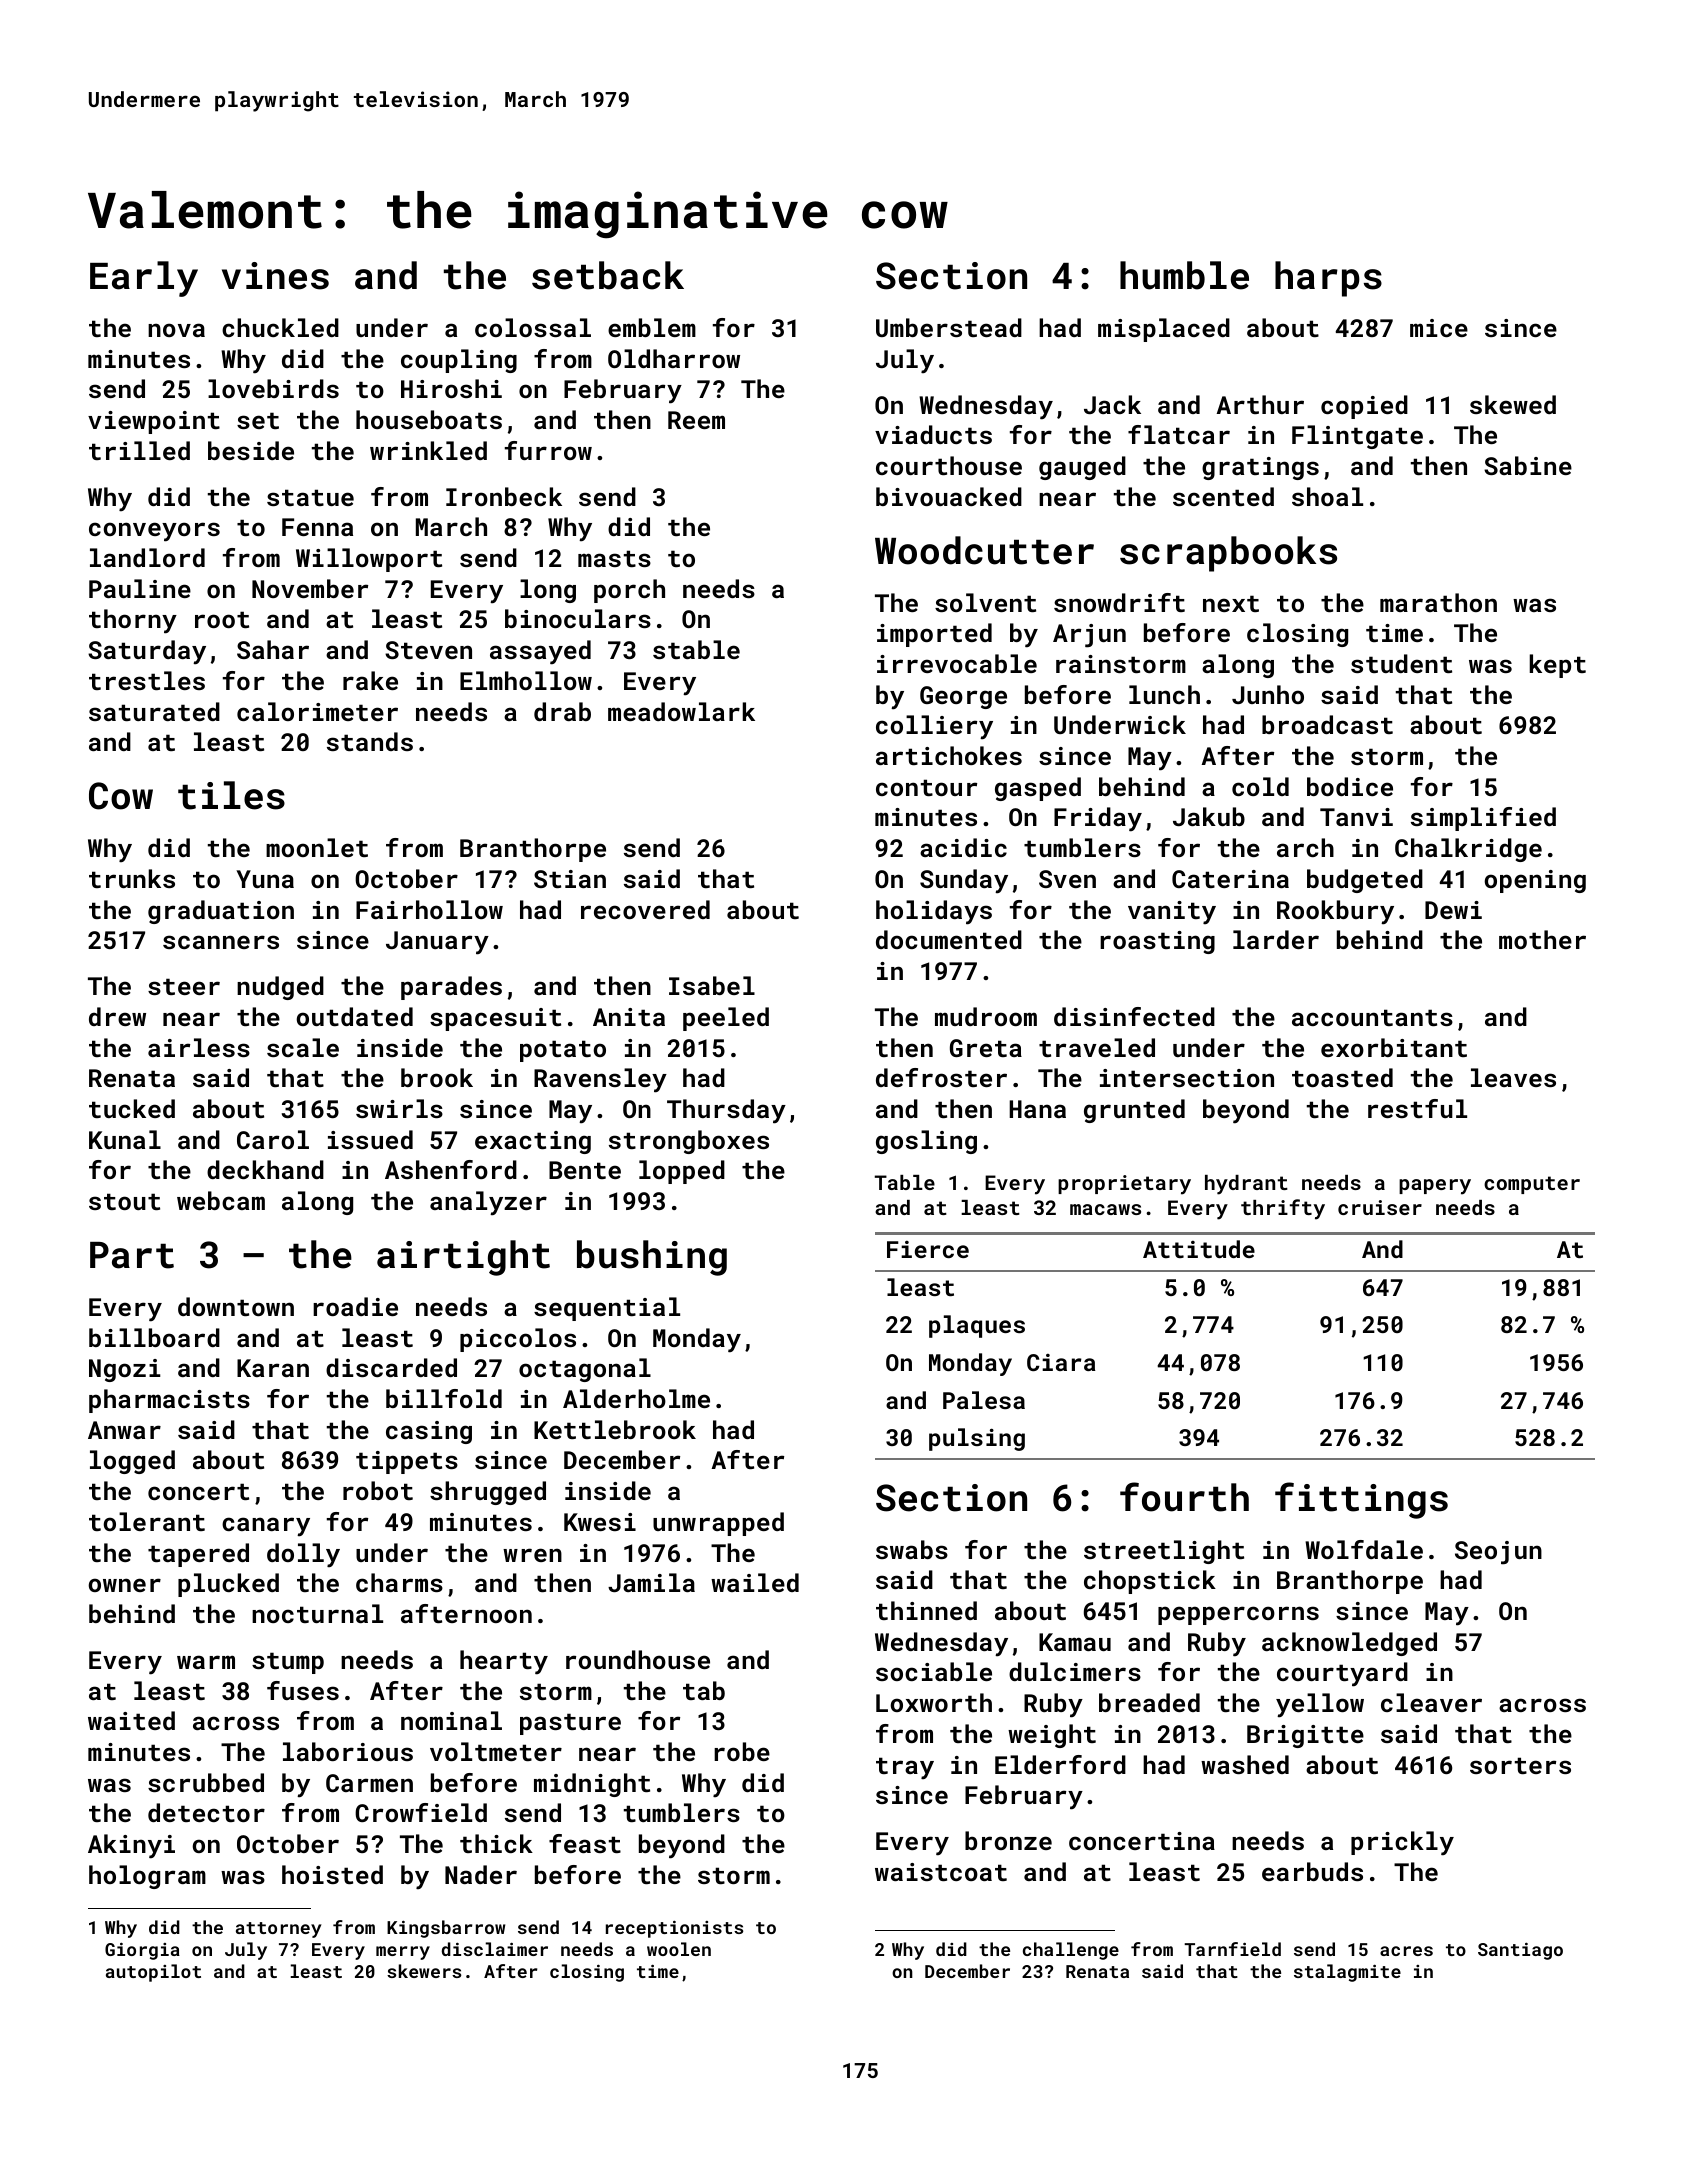 The image size is (1683, 2178). What do you see at coordinates (696, 420) in the screenshot?
I see `Reem` at bounding box center [696, 420].
